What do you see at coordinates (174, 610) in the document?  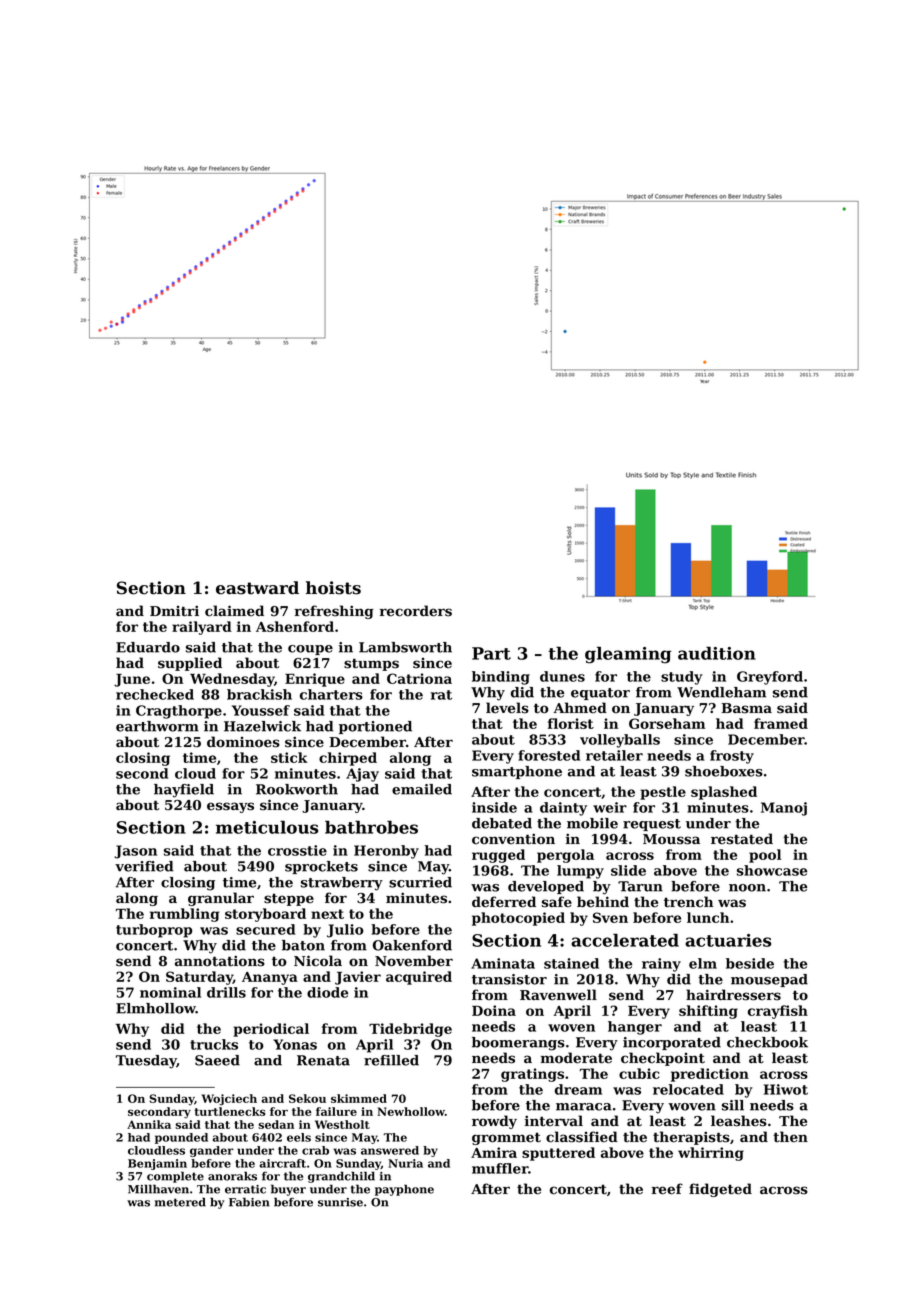 I see `Dmitri` at bounding box center [174, 610].
